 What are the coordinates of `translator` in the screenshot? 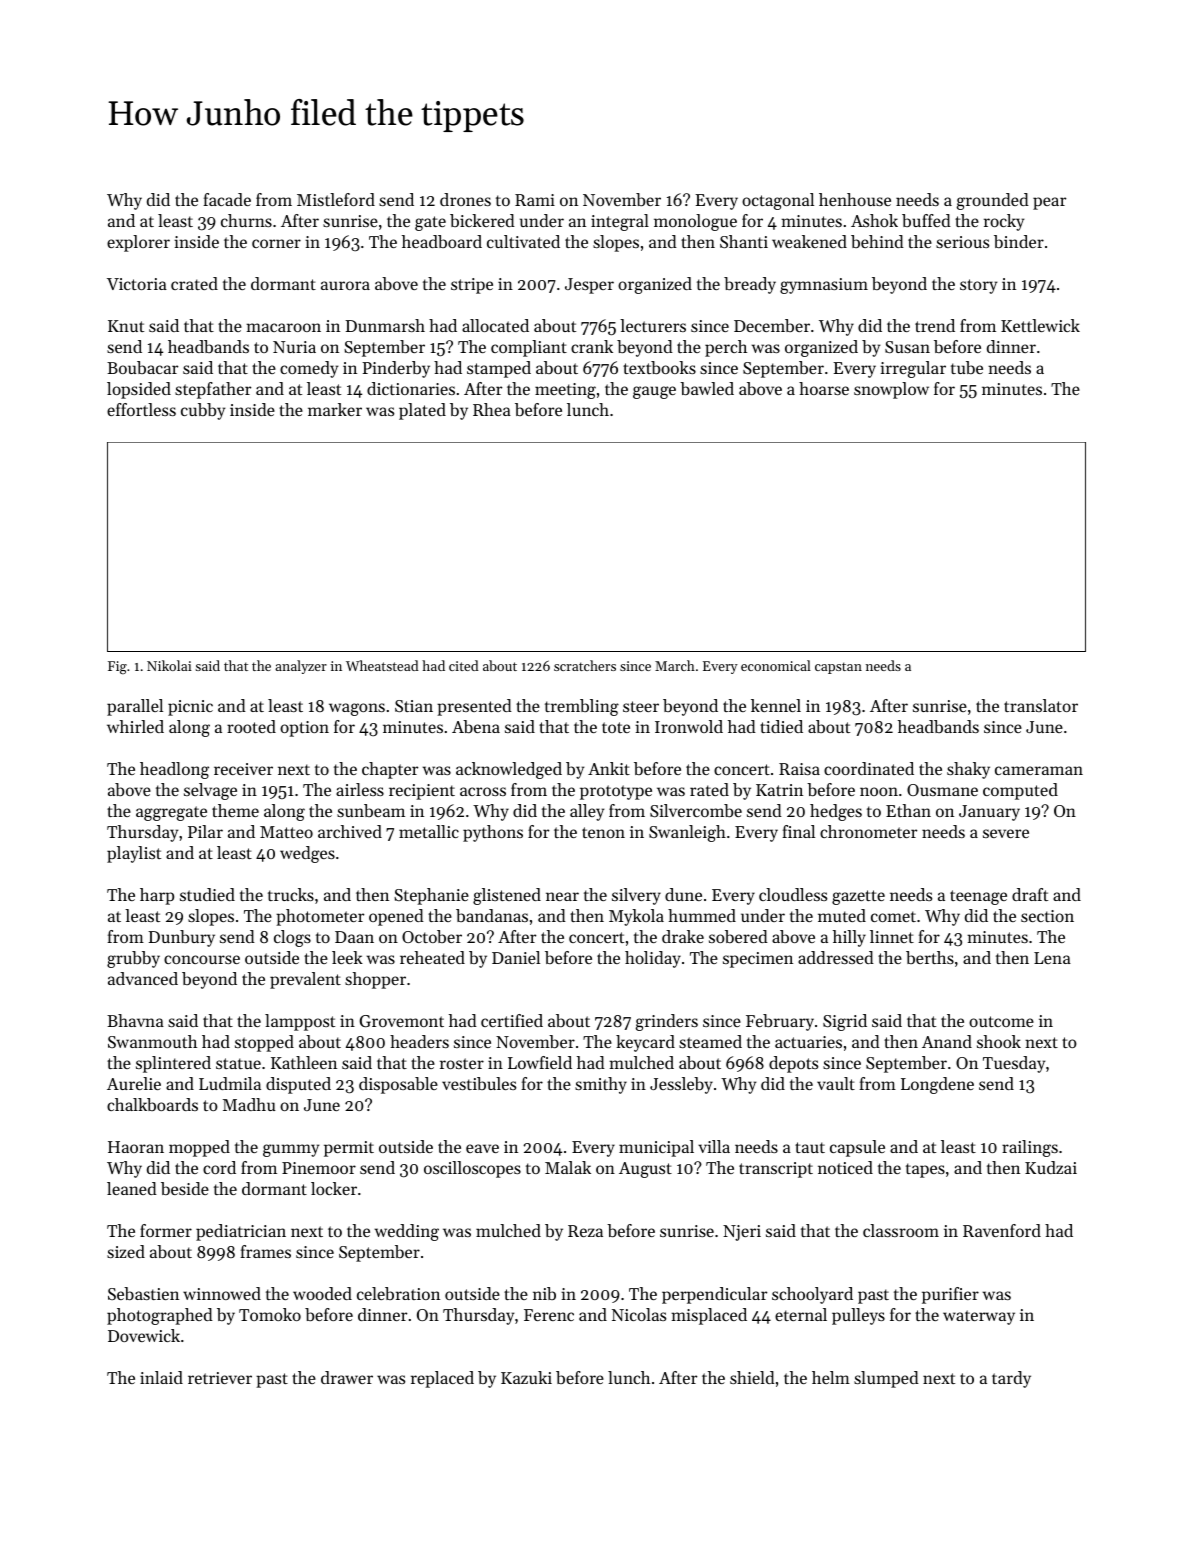 It's located at (1041, 705).
